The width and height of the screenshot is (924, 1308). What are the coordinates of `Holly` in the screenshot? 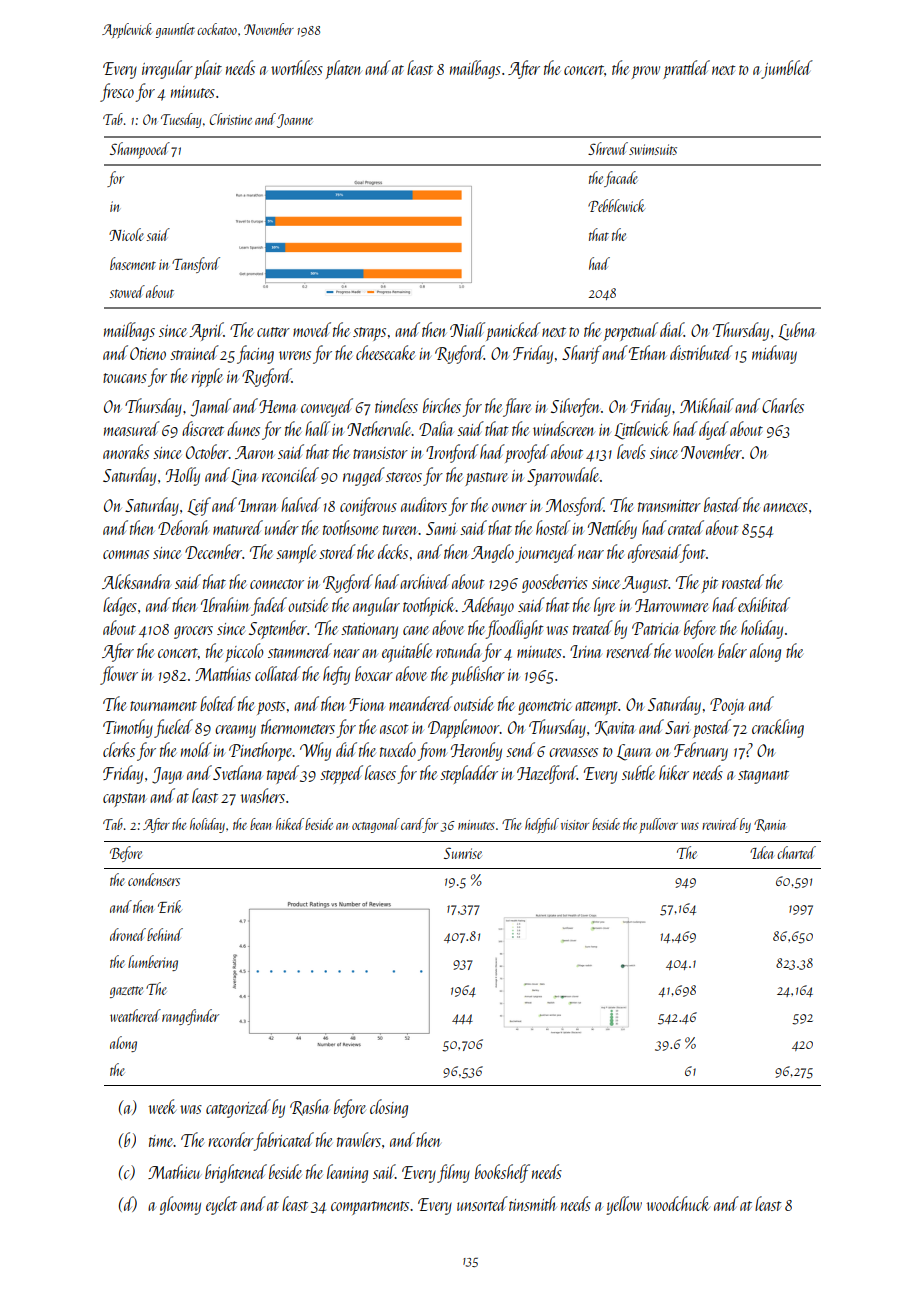 It's located at (183, 476).
